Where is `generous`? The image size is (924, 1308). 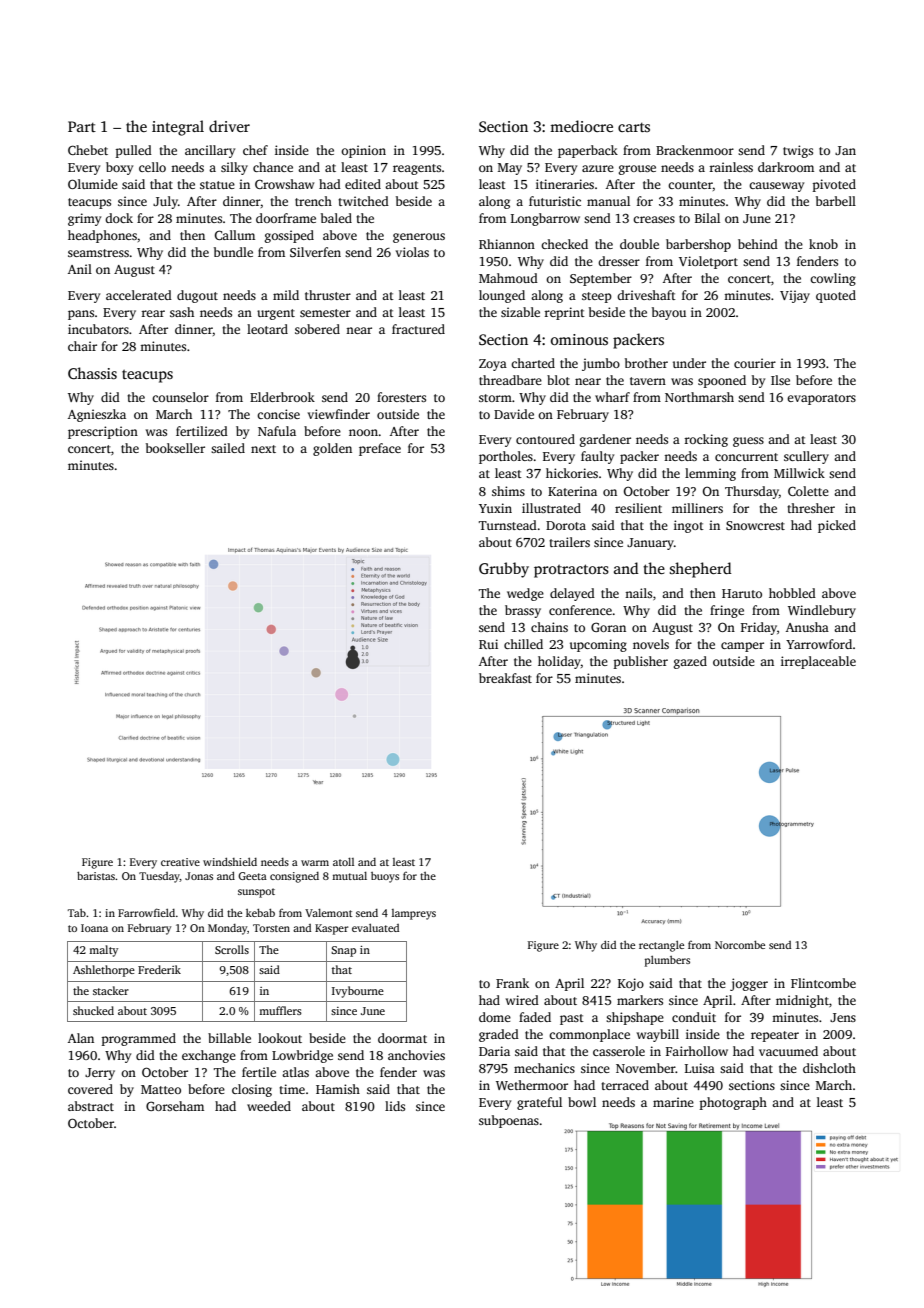 generous is located at coordinates (419, 238).
